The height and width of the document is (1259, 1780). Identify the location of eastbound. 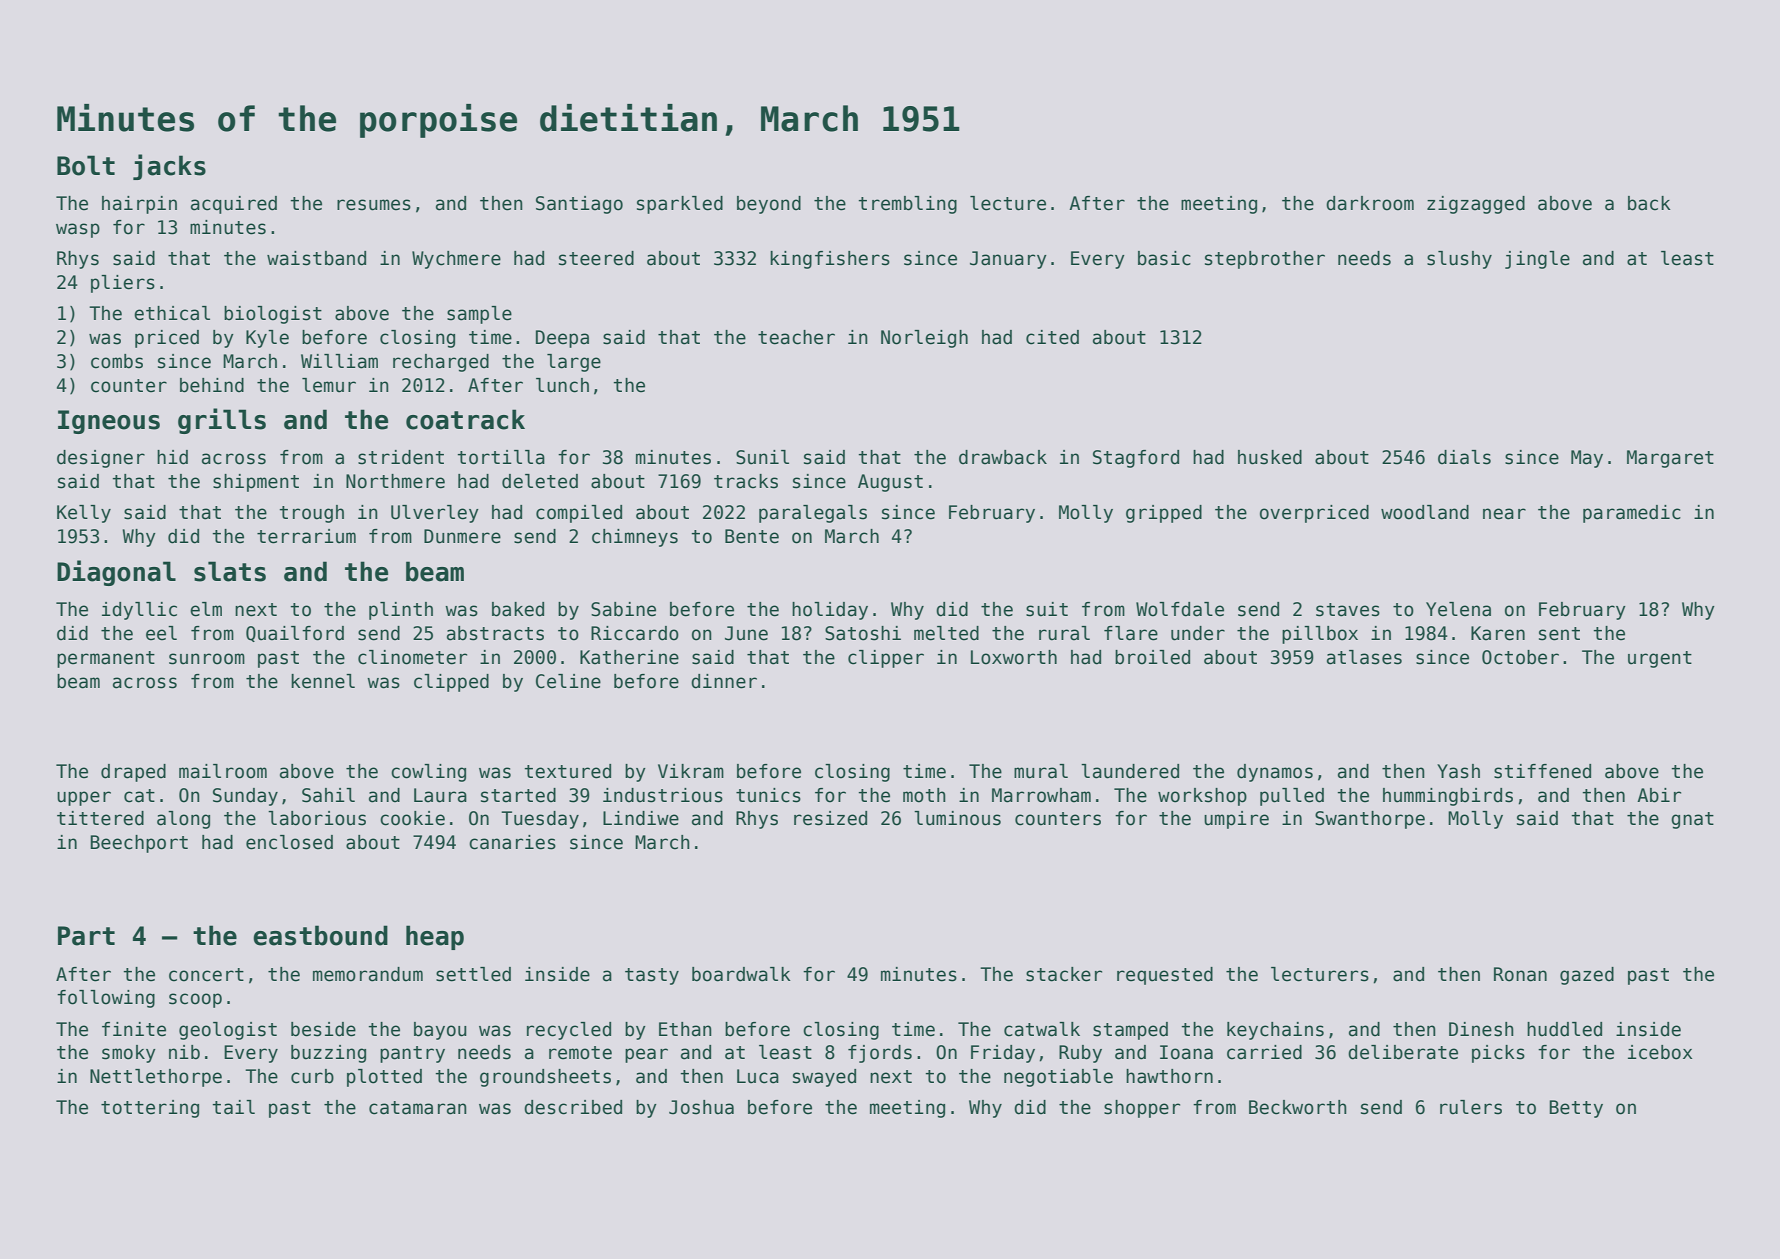
(320, 935).
